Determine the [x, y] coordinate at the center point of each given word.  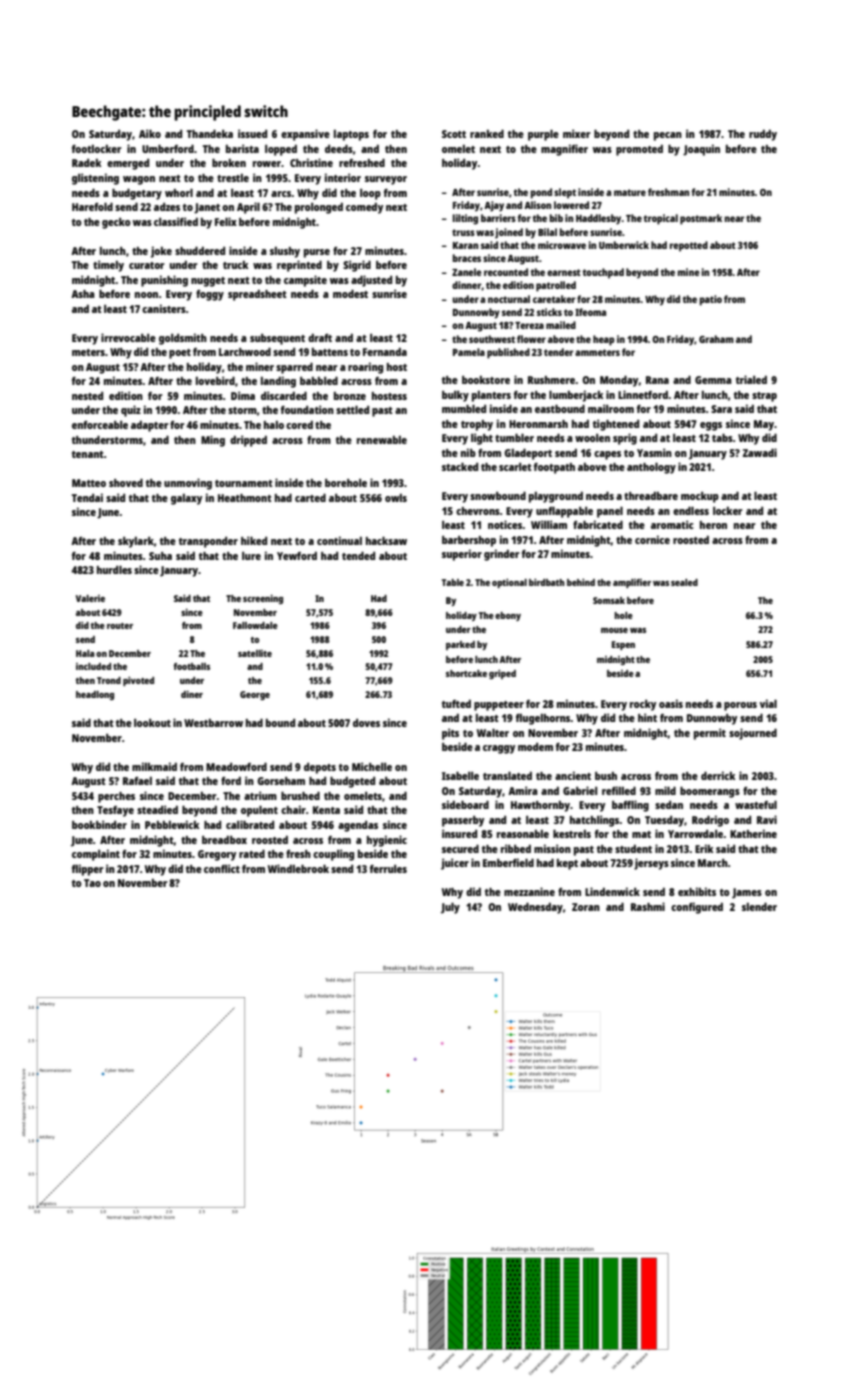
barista [242, 148]
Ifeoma [590, 312]
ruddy [763, 135]
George [255, 695]
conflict [222, 868]
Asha [83, 294]
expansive [305, 135]
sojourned [753, 734]
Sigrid [357, 266]
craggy [499, 749]
